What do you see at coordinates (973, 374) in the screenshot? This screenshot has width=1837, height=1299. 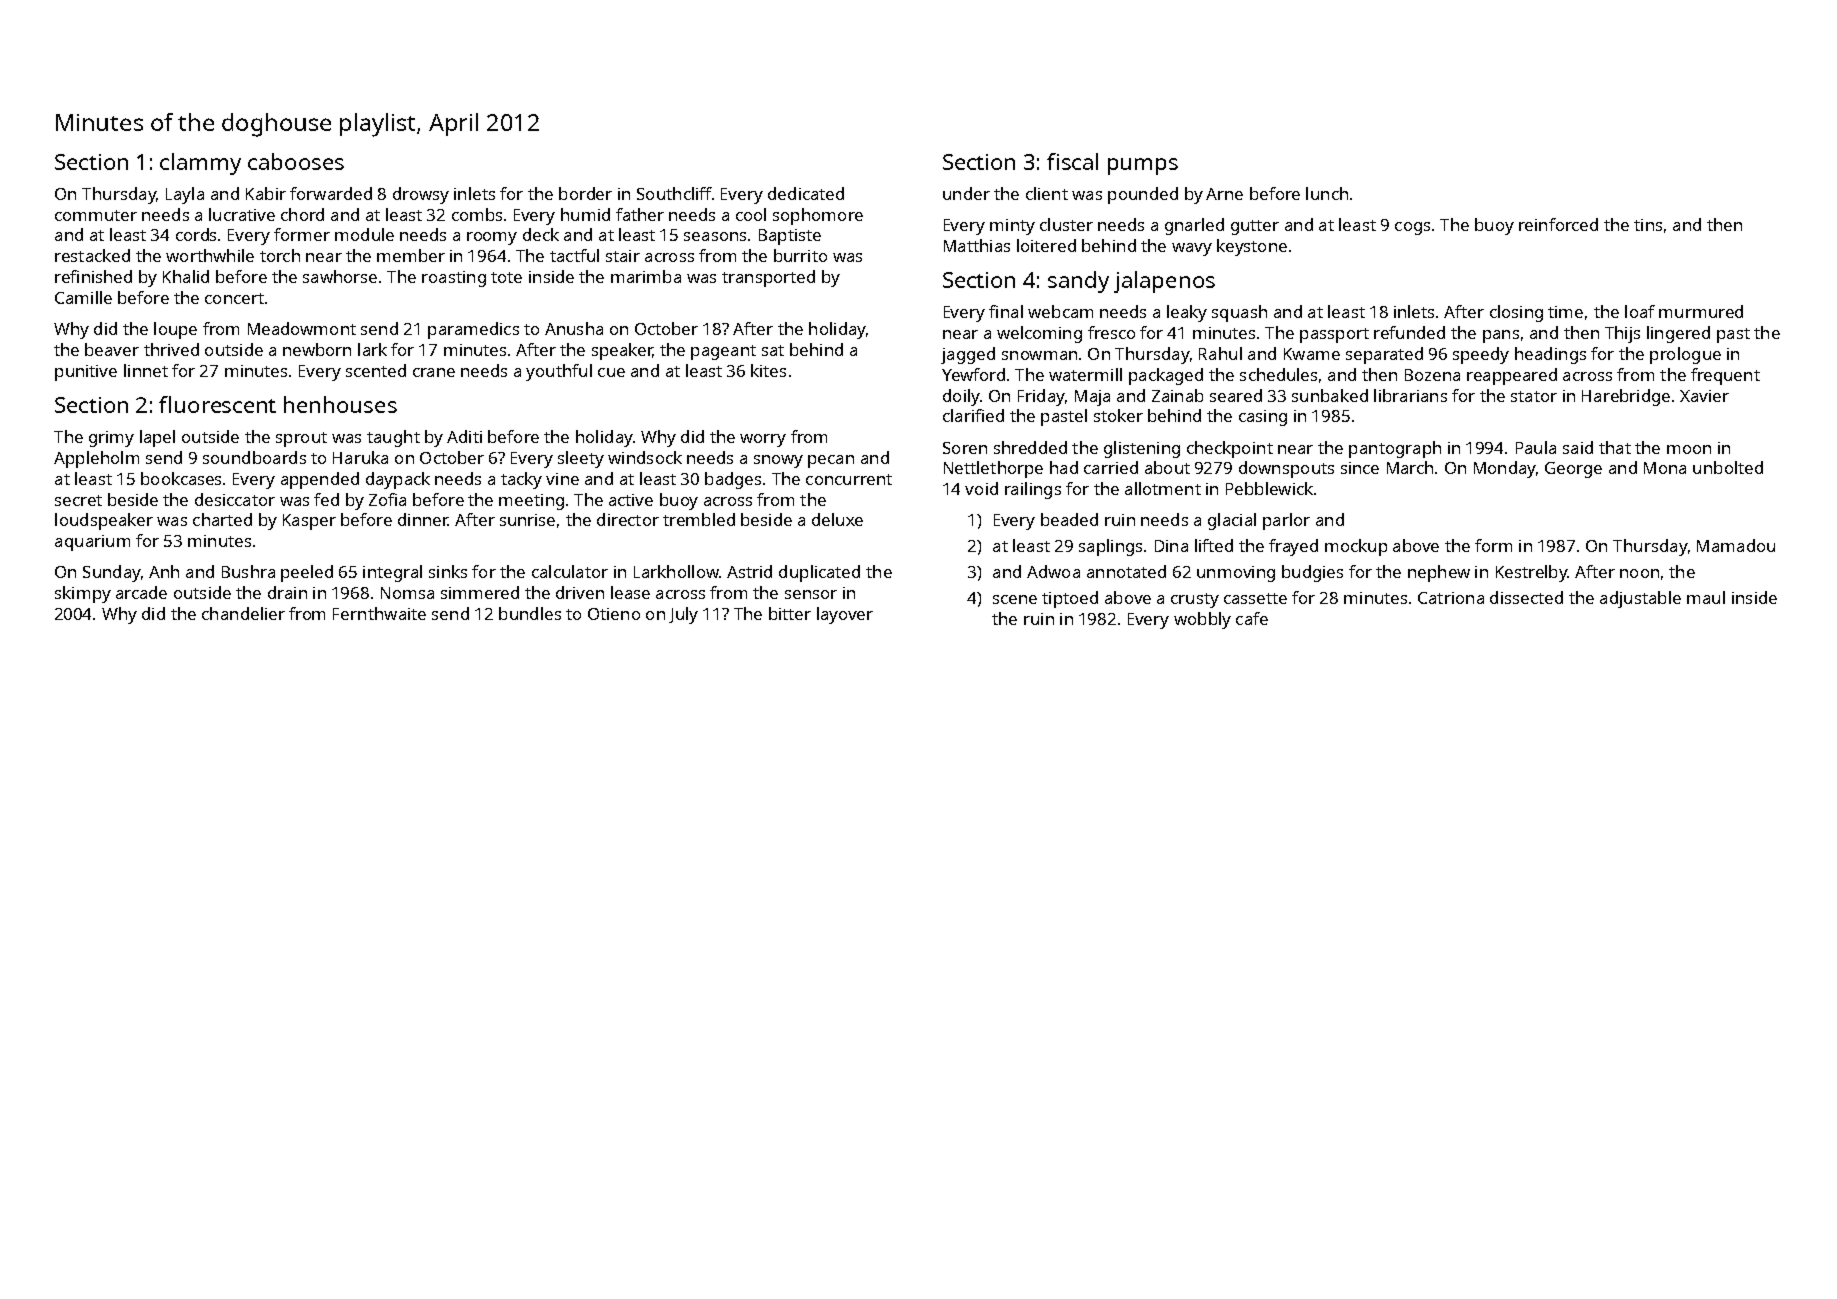 I see `Yewford` at bounding box center [973, 374].
